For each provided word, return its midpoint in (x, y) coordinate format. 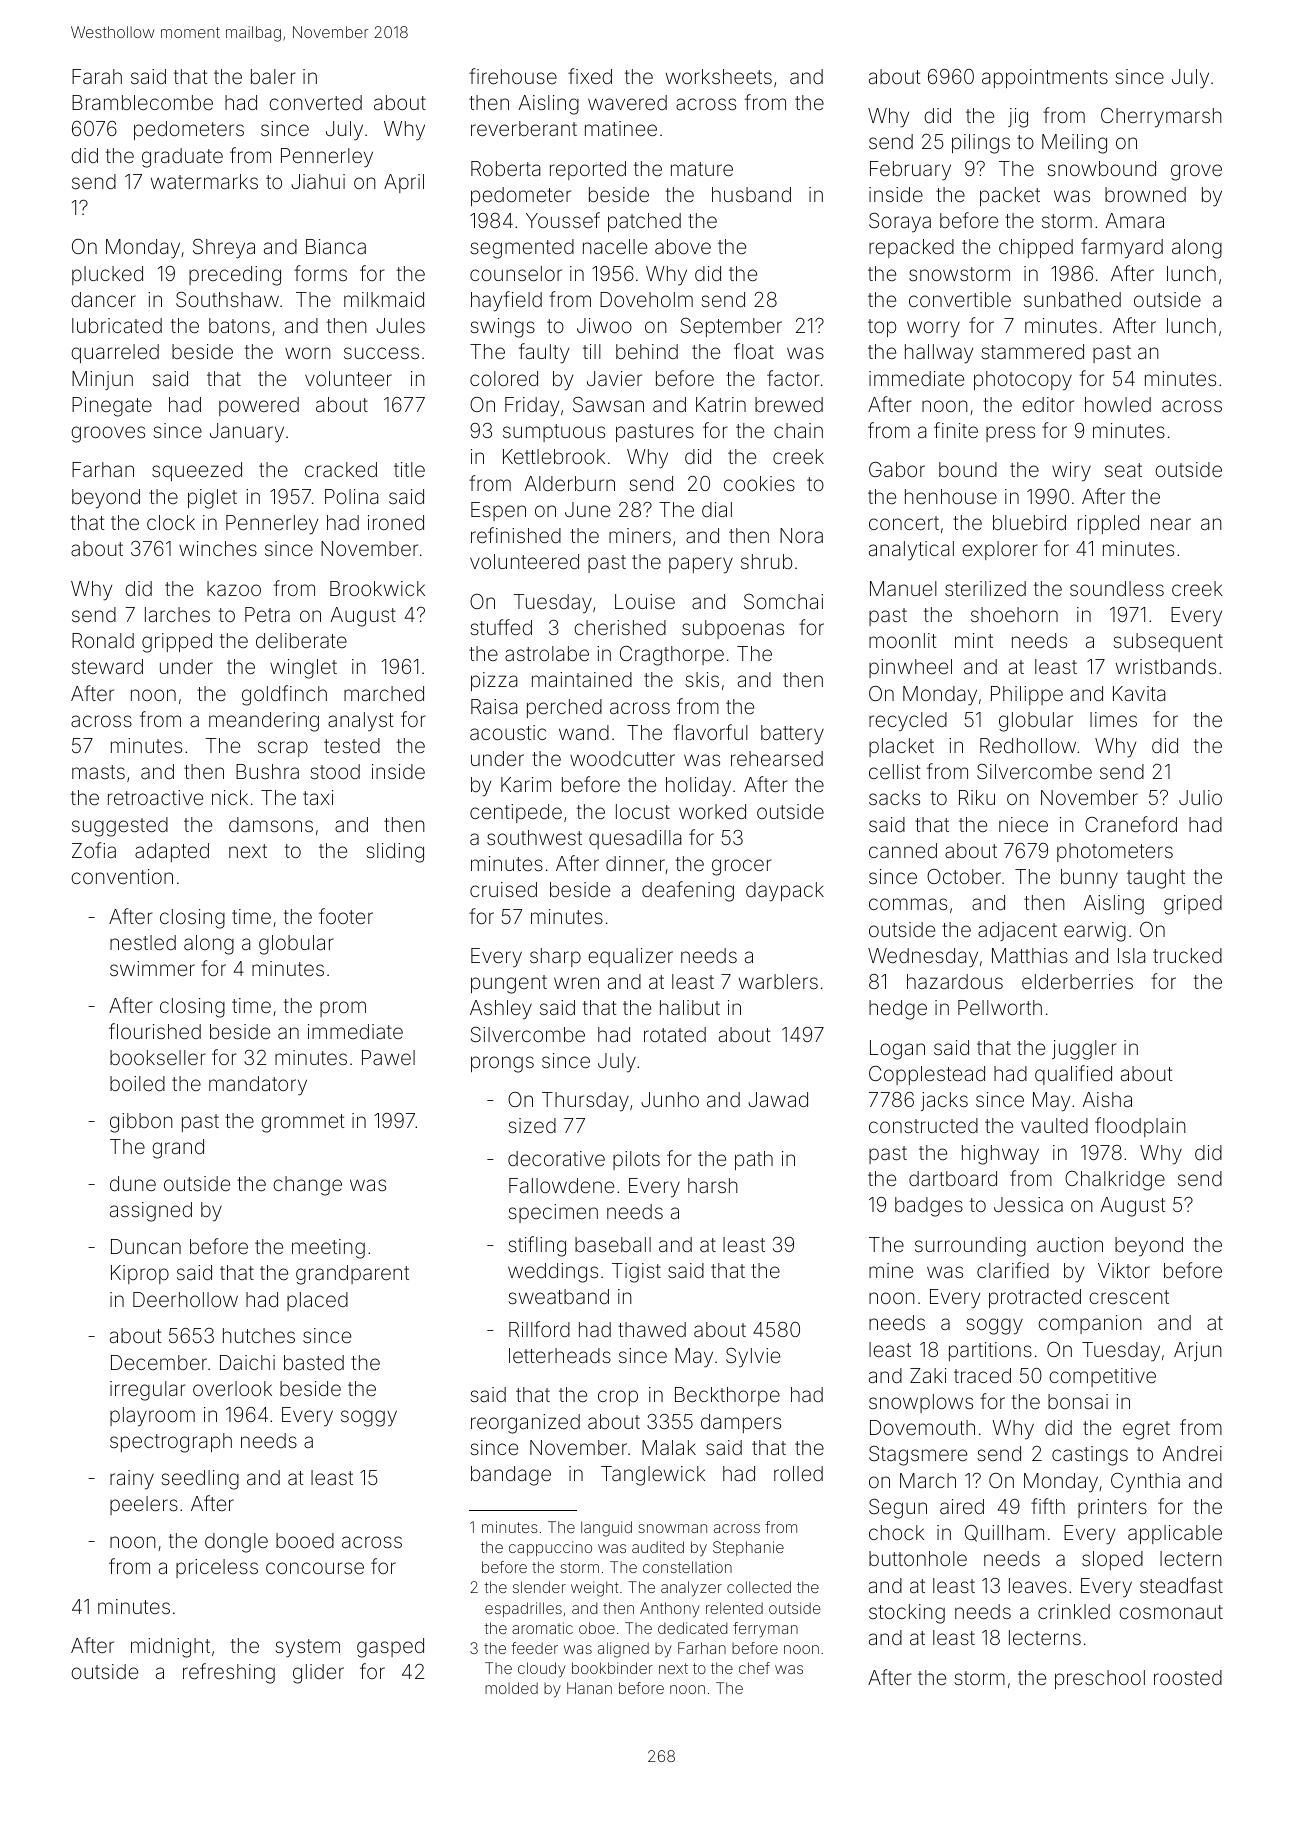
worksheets (719, 76)
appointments (1045, 78)
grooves (108, 434)
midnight (170, 1648)
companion (1090, 1324)
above (683, 246)
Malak (669, 1447)
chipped (1036, 248)
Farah (97, 76)
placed (317, 1301)
